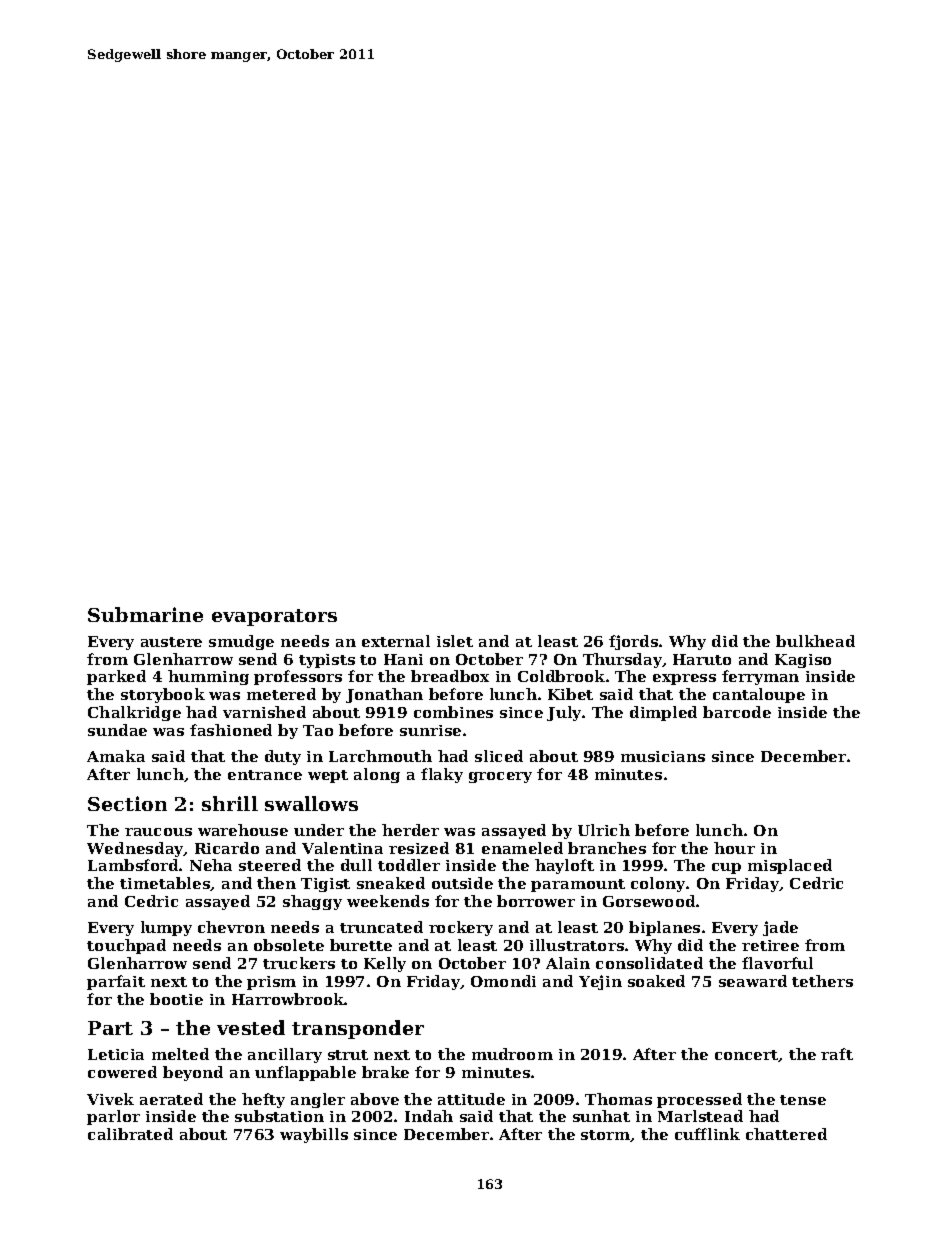  I want to click on Submarine, so click(145, 614).
